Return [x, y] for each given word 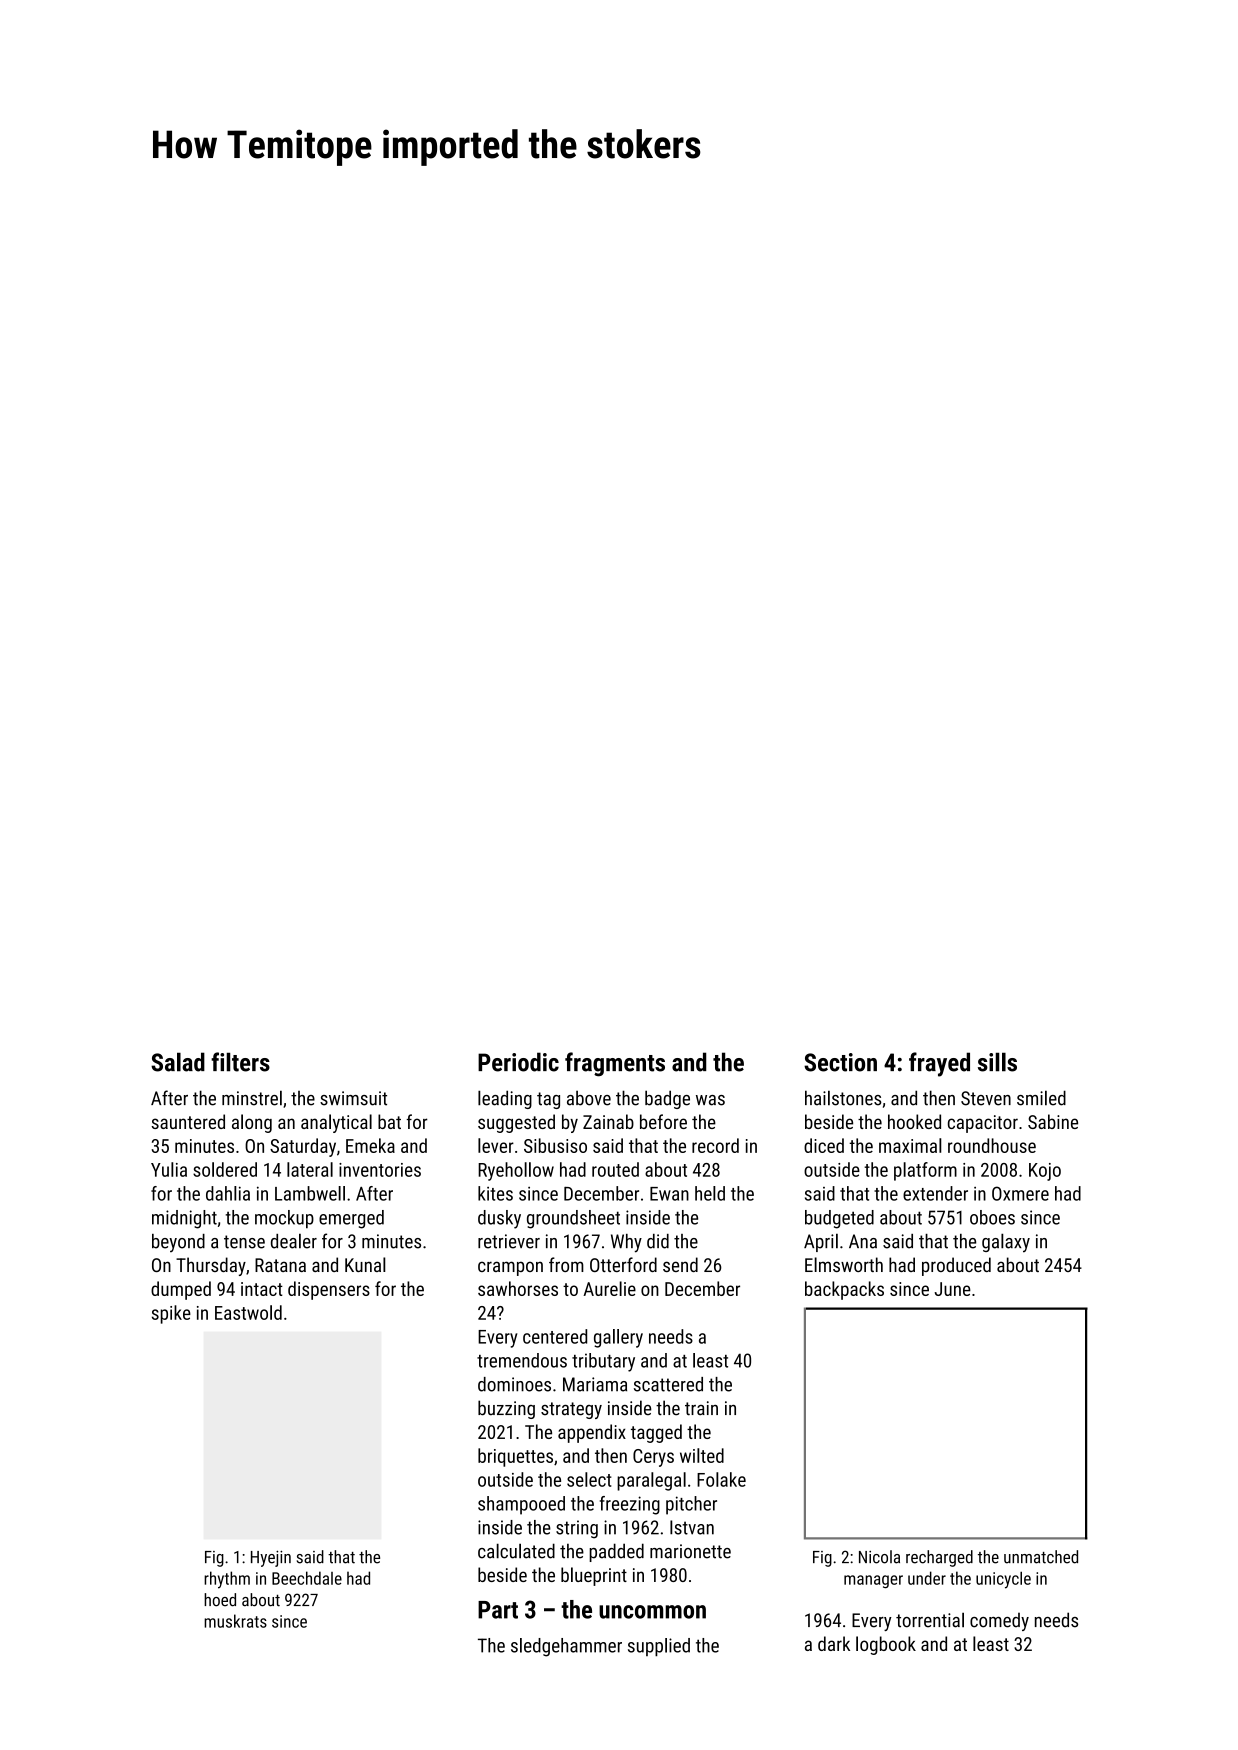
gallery [618, 1338]
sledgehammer [566, 1647]
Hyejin [271, 1558]
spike [171, 1314]
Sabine [1053, 1121]
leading [505, 1099]
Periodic [518, 1062]
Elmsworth [844, 1264]
